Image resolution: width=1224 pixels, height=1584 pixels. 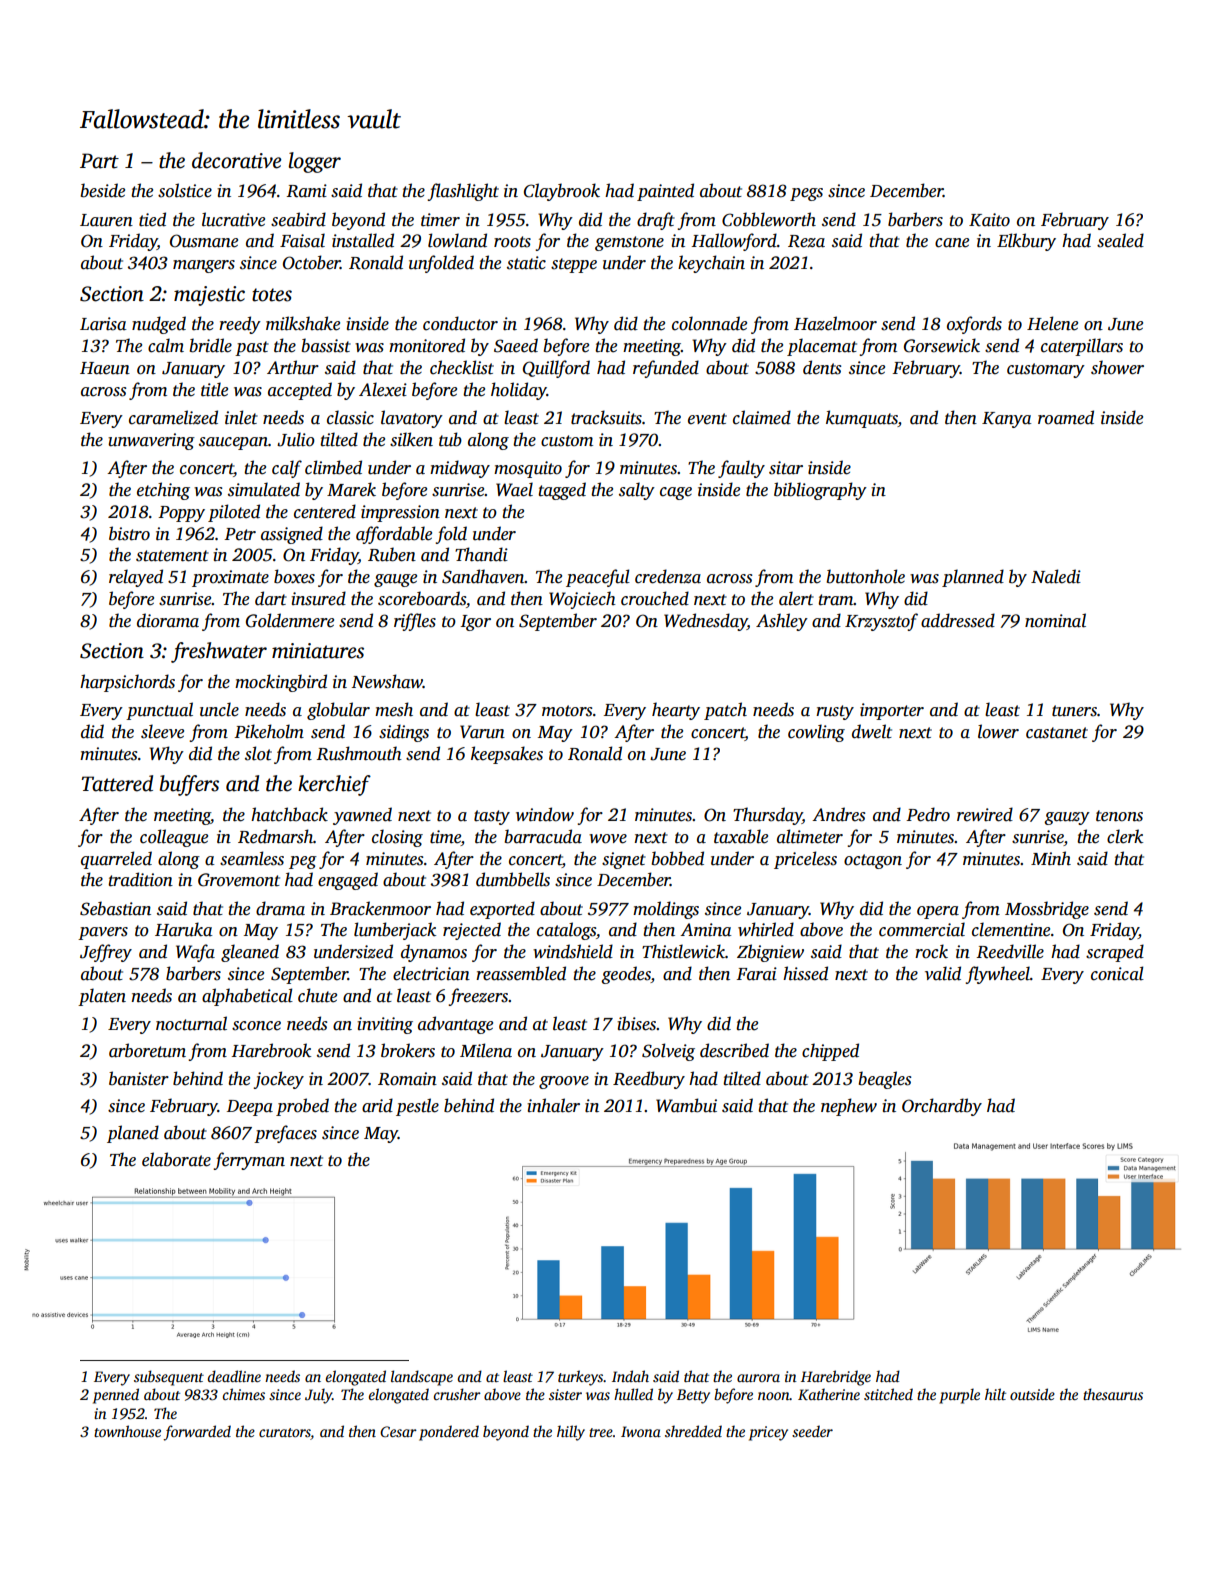 I want to click on reassembled, so click(x=521, y=973).
